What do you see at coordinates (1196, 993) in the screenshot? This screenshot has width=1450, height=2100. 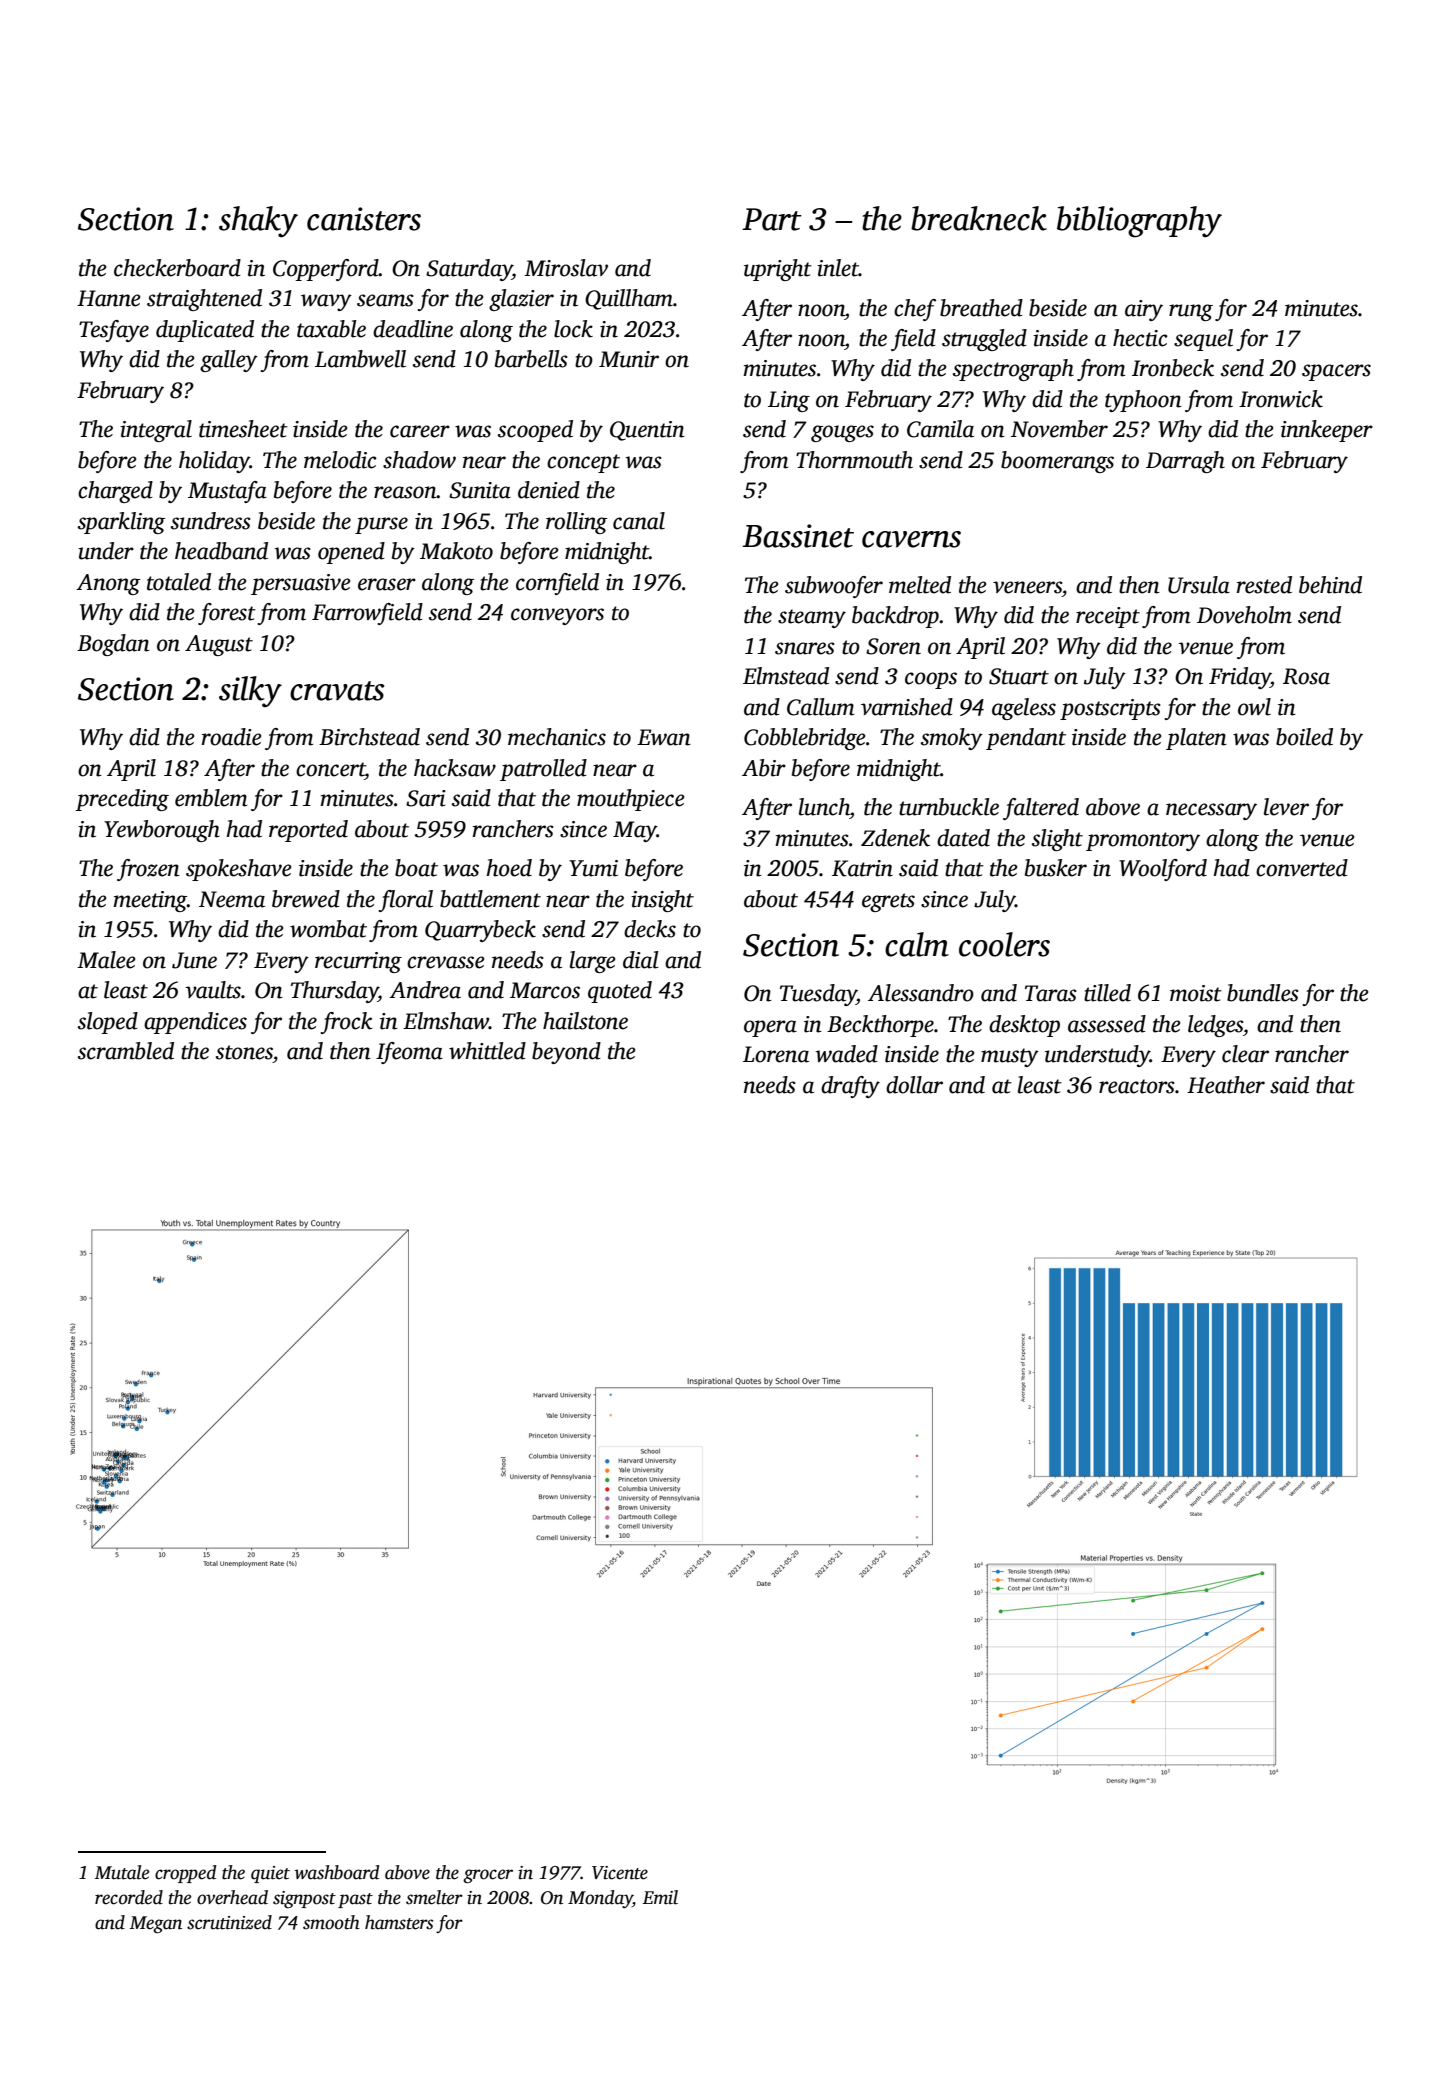 I see `moist` at bounding box center [1196, 993].
